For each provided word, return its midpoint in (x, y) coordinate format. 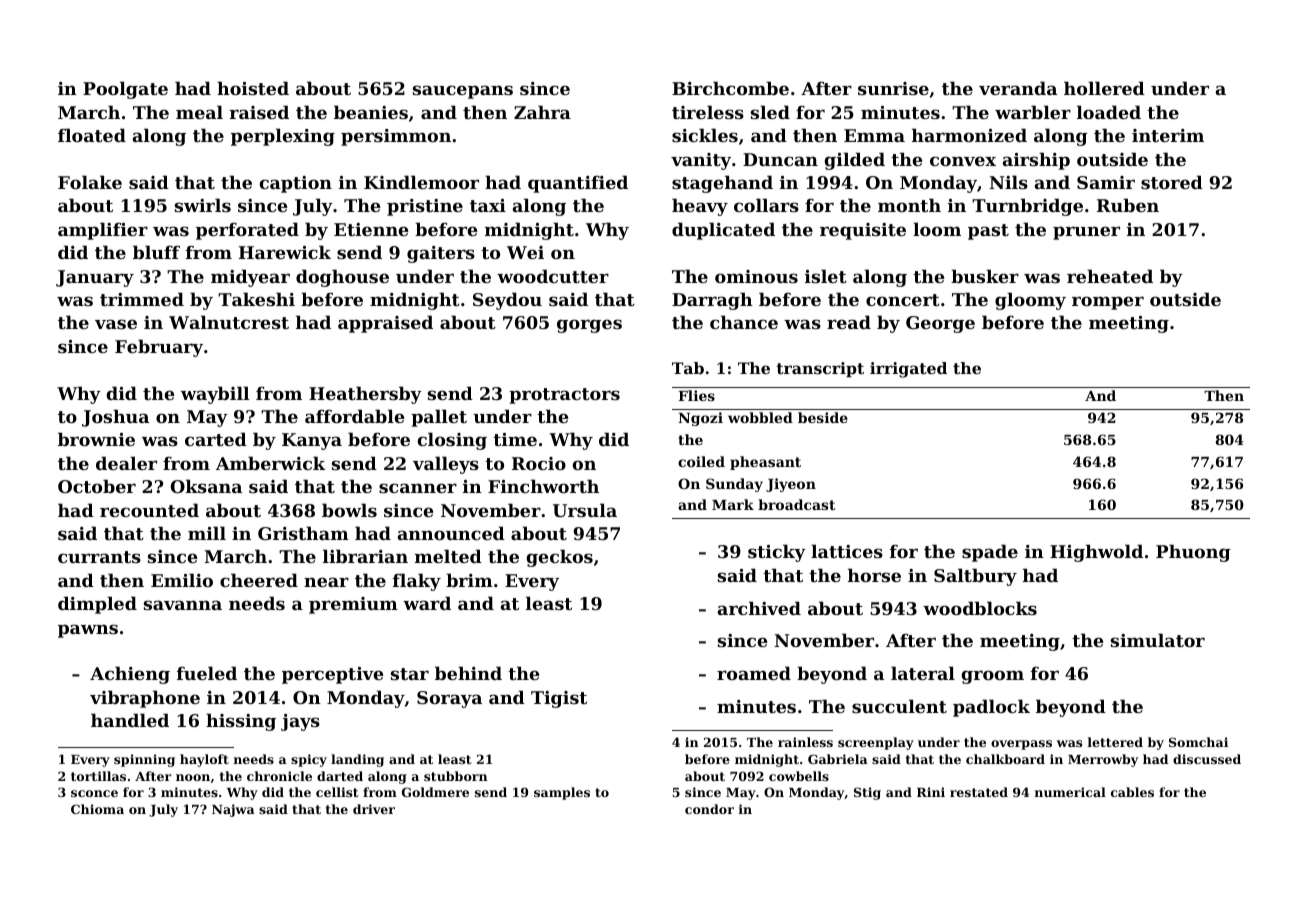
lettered (1115, 742)
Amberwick (270, 463)
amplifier (103, 231)
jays (300, 722)
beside (823, 417)
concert (903, 300)
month (909, 205)
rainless (805, 742)
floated (92, 135)
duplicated (723, 231)
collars (766, 205)
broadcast (796, 504)
